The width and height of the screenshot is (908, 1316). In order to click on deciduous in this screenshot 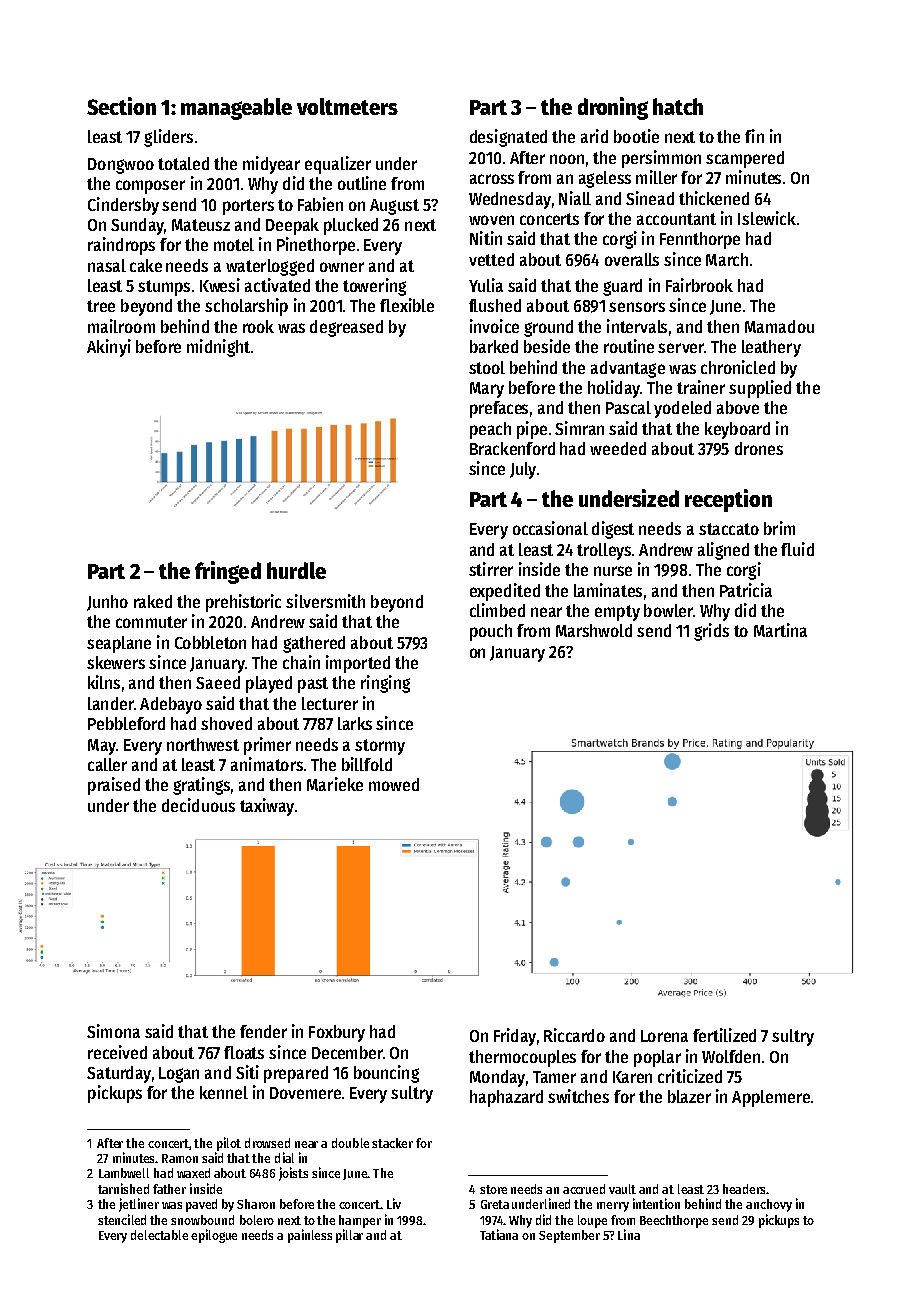, I will do `click(198, 805)`.
